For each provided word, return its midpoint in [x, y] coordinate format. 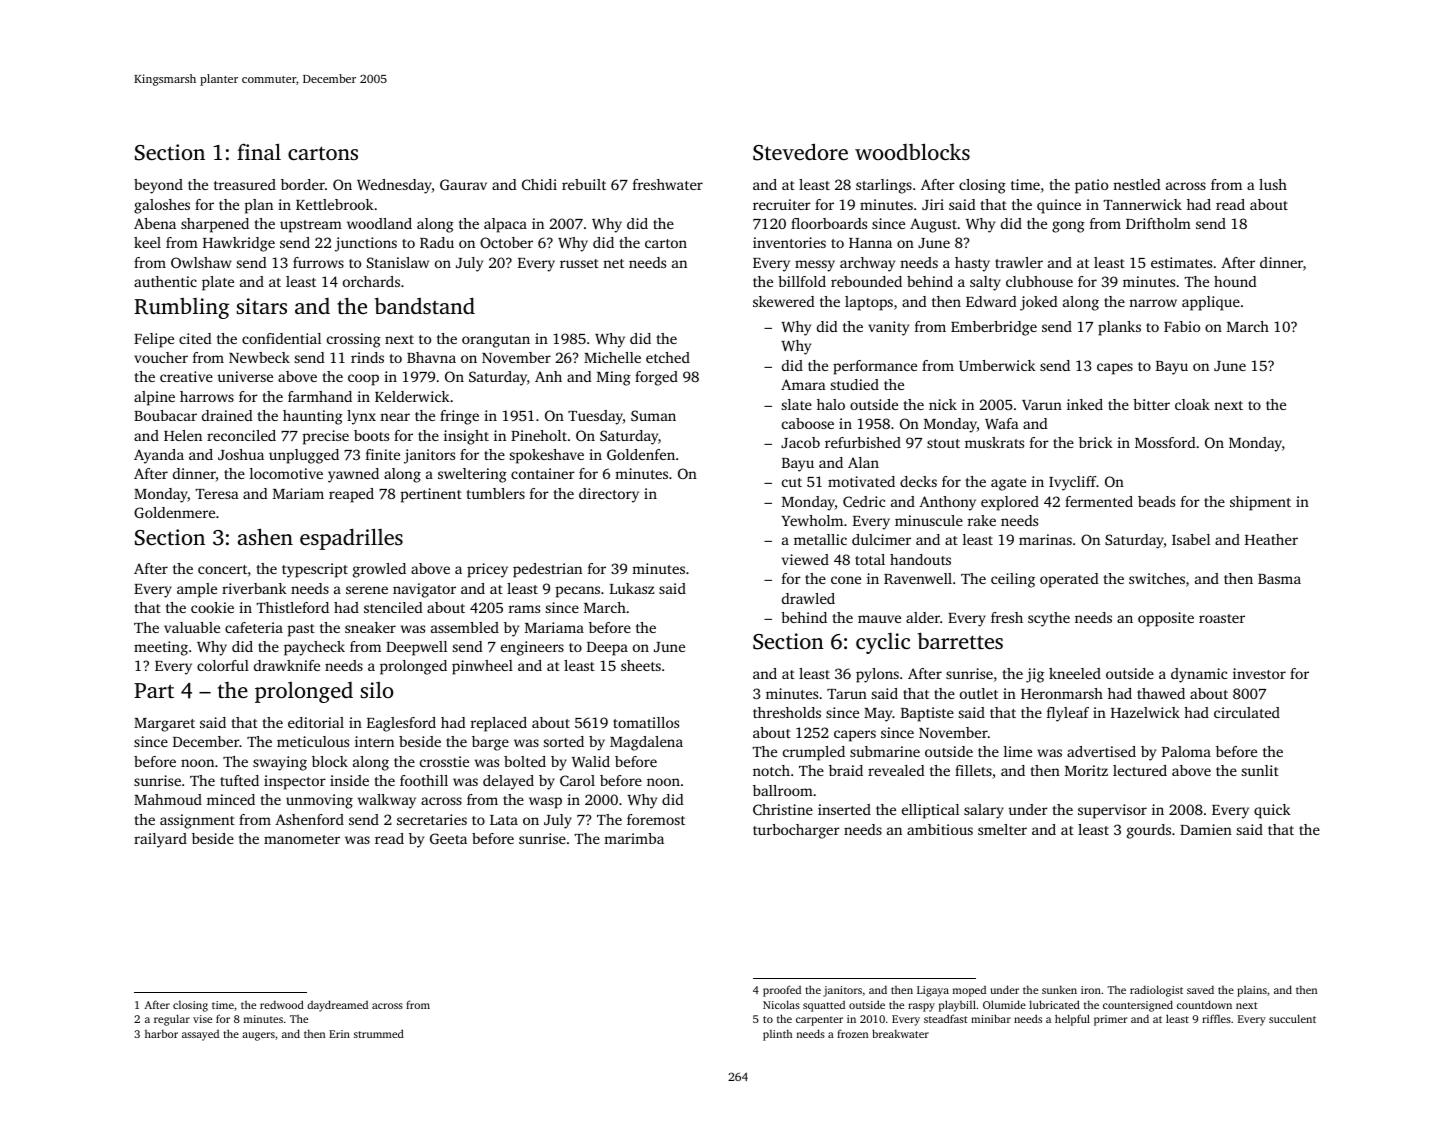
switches [1157, 578]
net [613, 263]
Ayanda [159, 456]
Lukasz [632, 588]
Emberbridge [994, 328]
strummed [379, 1033]
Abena [155, 223]
